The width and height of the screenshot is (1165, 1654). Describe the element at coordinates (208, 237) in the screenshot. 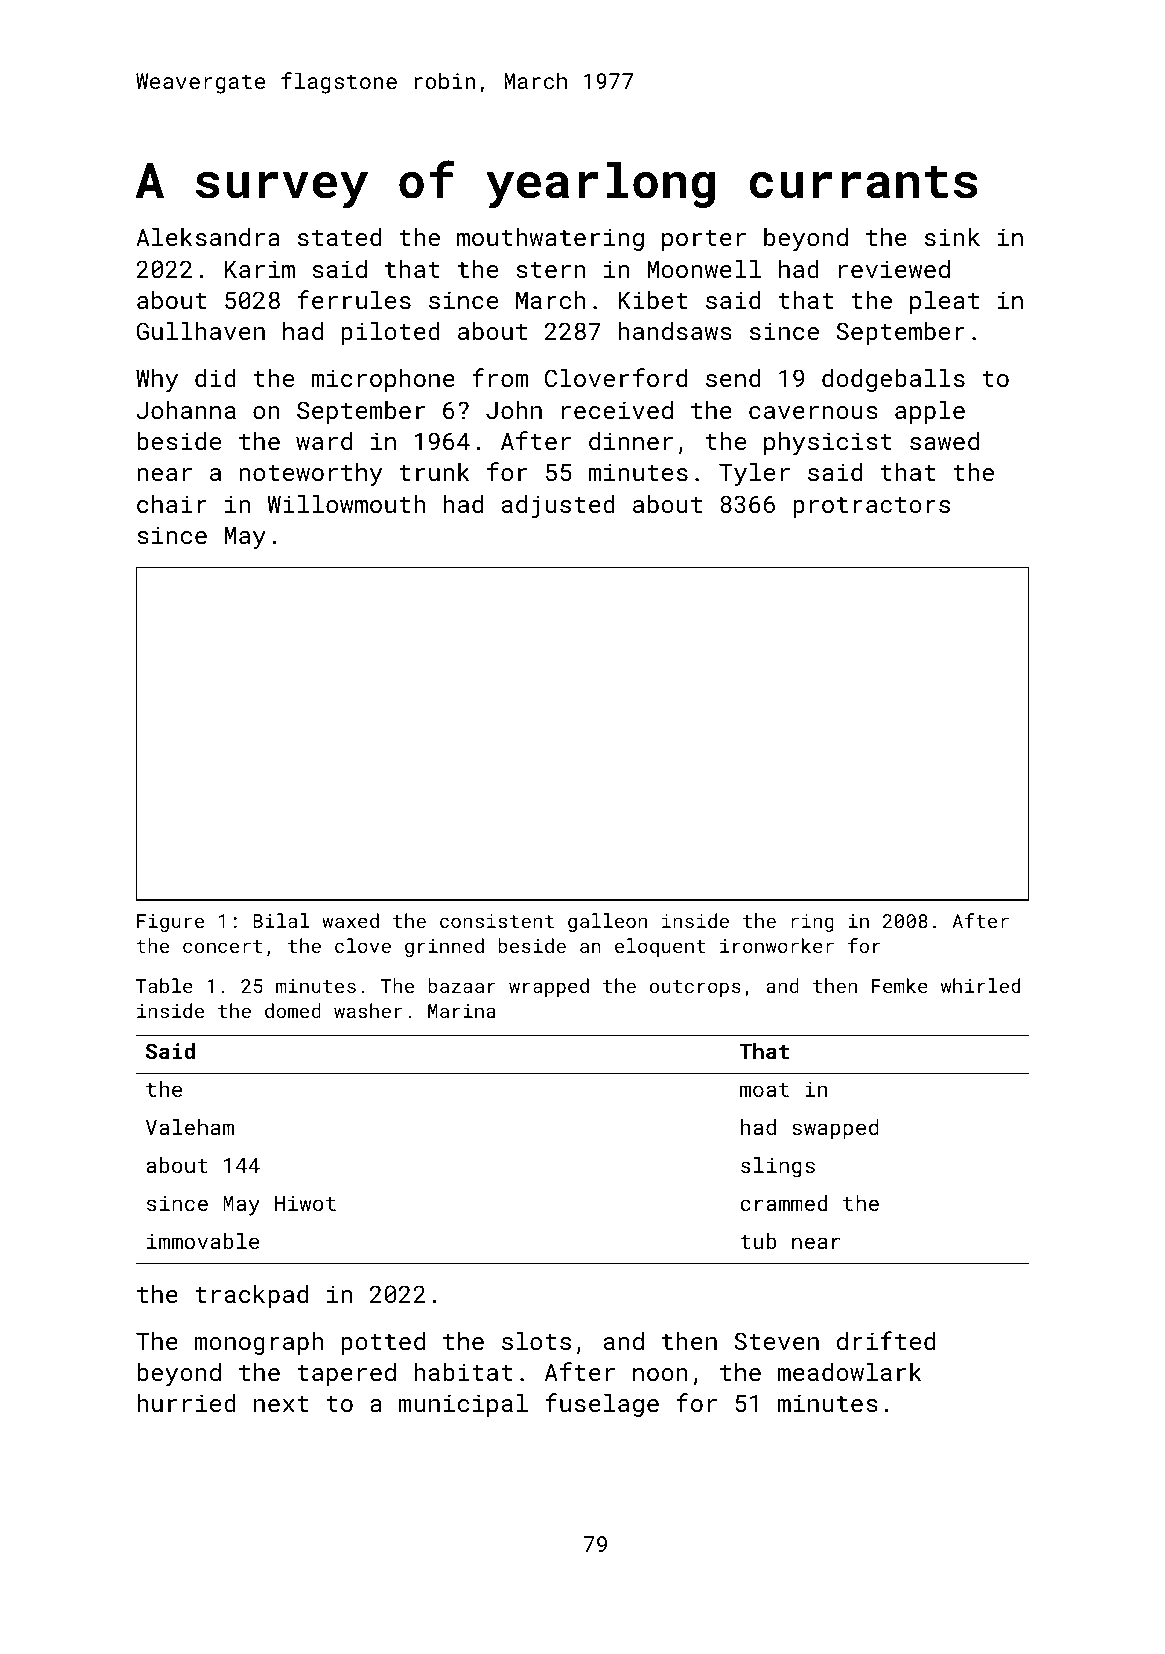

I see `Aleksandra` at that location.
